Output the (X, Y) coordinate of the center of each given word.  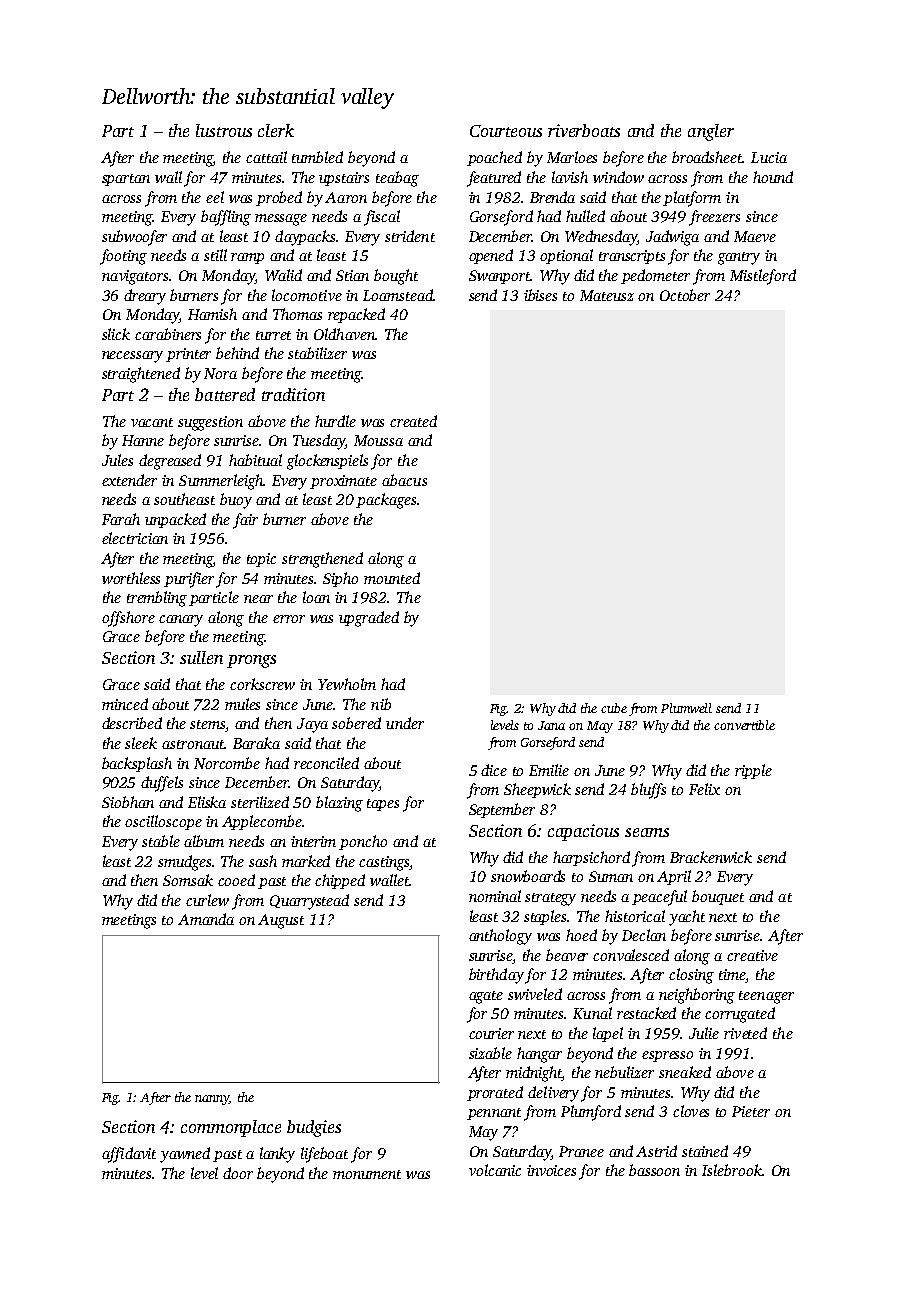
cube (614, 708)
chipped (340, 881)
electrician (135, 538)
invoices (551, 1170)
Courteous (506, 131)
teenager (766, 997)
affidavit (129, 1155)
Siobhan (128, 802)
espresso (667, 1056)
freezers (714, 218)
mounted (392, 578)
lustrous (224, 130)
